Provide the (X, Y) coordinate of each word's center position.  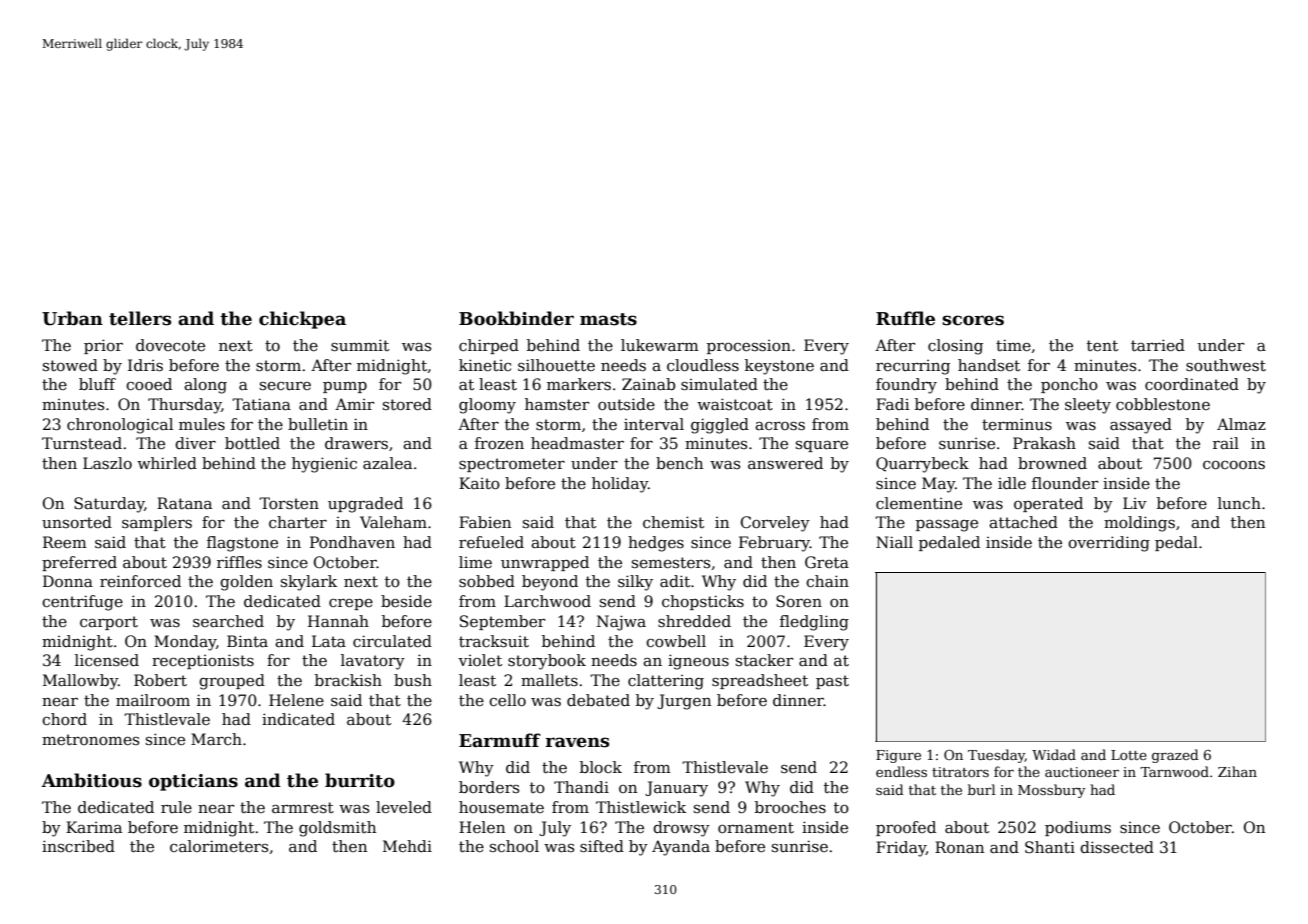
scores (973, 320)
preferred (79, 563)
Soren (799, 601)
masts (608, 319)
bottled (252, 443)
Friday (901, 849)
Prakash (1044, 443)
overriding (1109, 544)
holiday (620, 485)
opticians (193, 782)
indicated (298, 719)
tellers (140, 318)
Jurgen (684, 702)
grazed (1175, 756)
